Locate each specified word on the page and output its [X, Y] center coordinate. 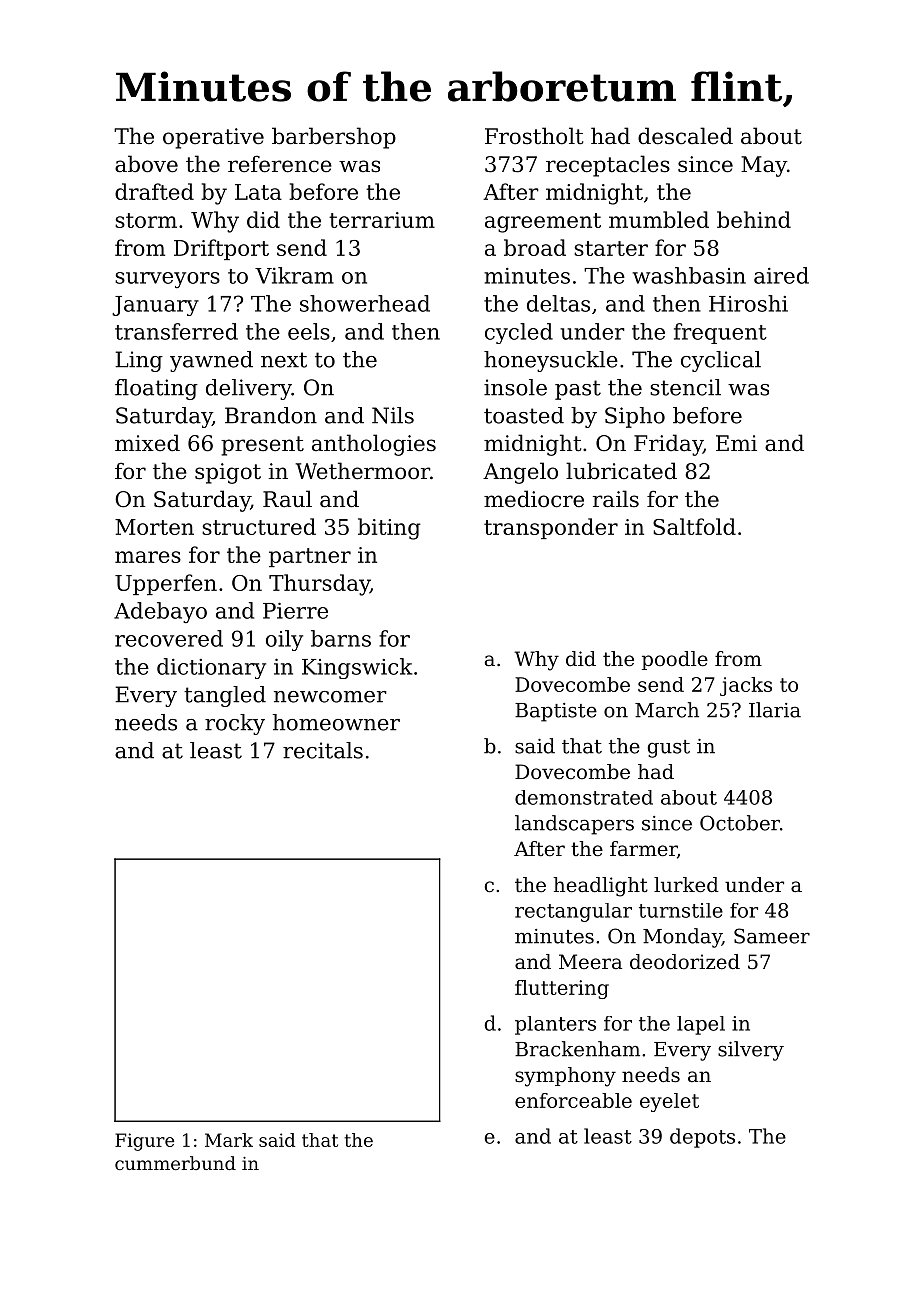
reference [280, 164]
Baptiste [556, 712]
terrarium [382, 220]
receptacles [608, 166]
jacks [746, 686]
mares [148, 557]
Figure [144, 1142]
